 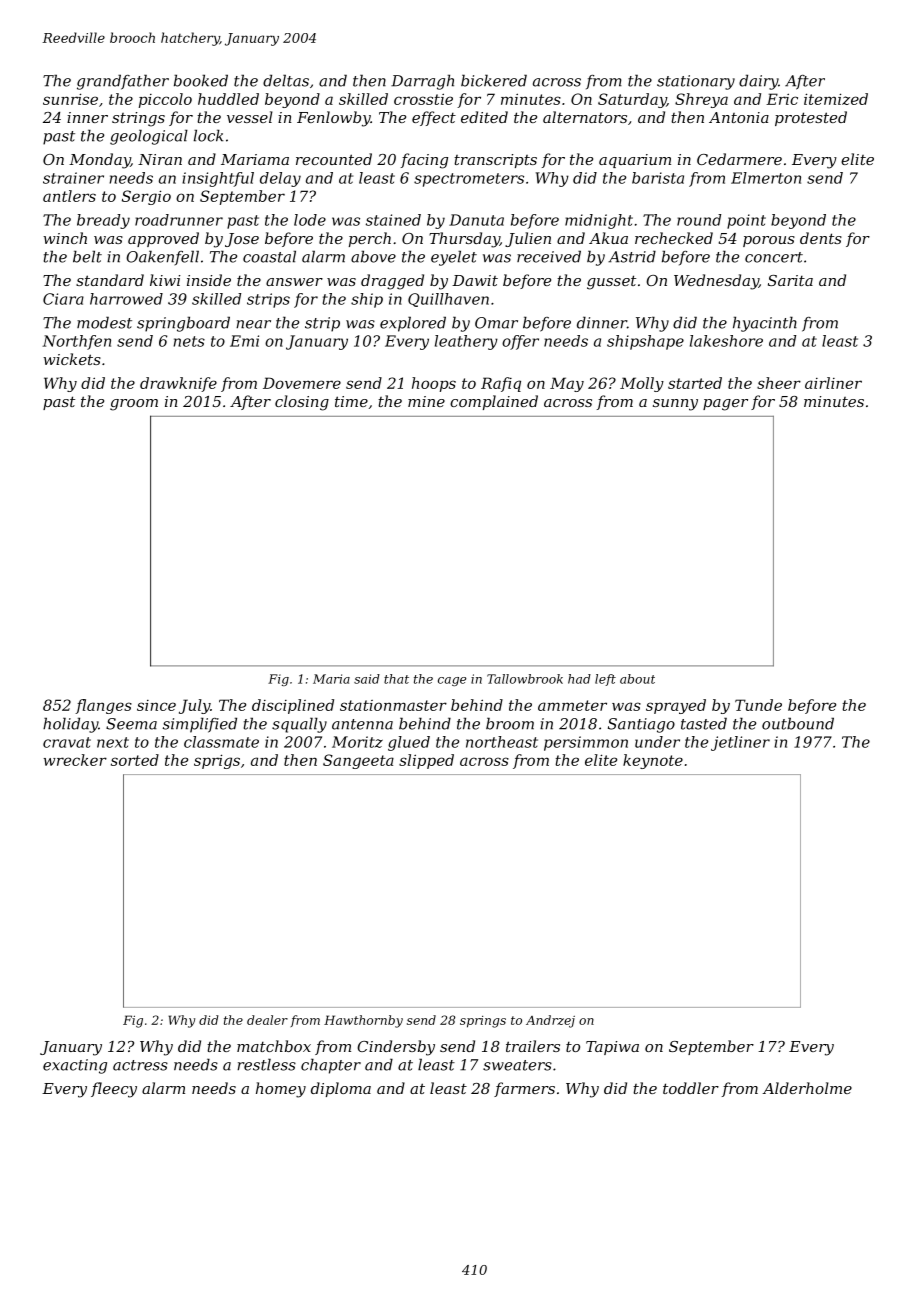 I want to click on insightful, so click(x=218, y=179).
